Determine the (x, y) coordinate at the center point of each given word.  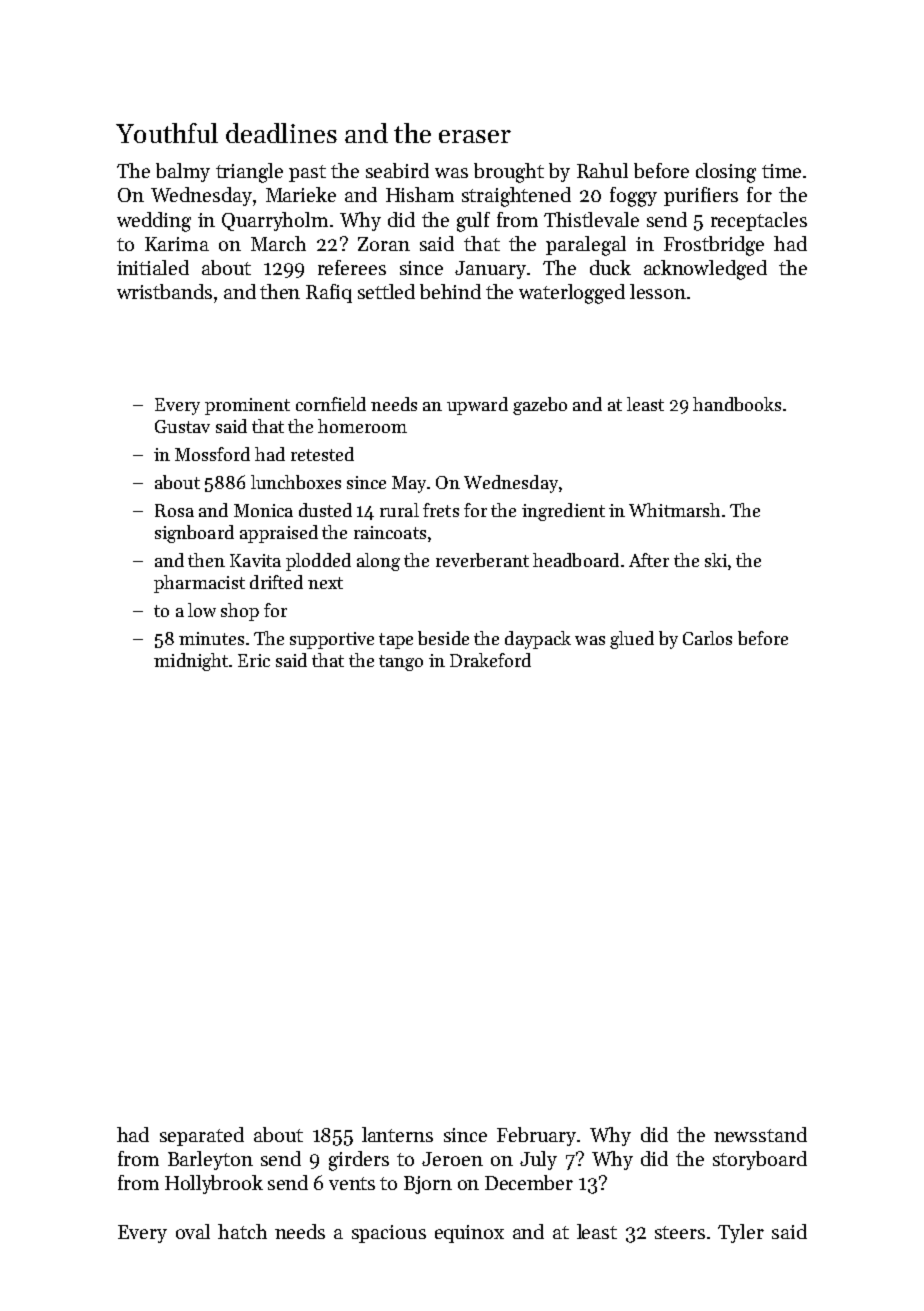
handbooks (737, 404)
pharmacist (199, 584)
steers (680, 1232)
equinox (469, 1234)
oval (193, 1231)
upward (477, 406)
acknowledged (705, 270)
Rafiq (329, 293)
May (410, 484)
